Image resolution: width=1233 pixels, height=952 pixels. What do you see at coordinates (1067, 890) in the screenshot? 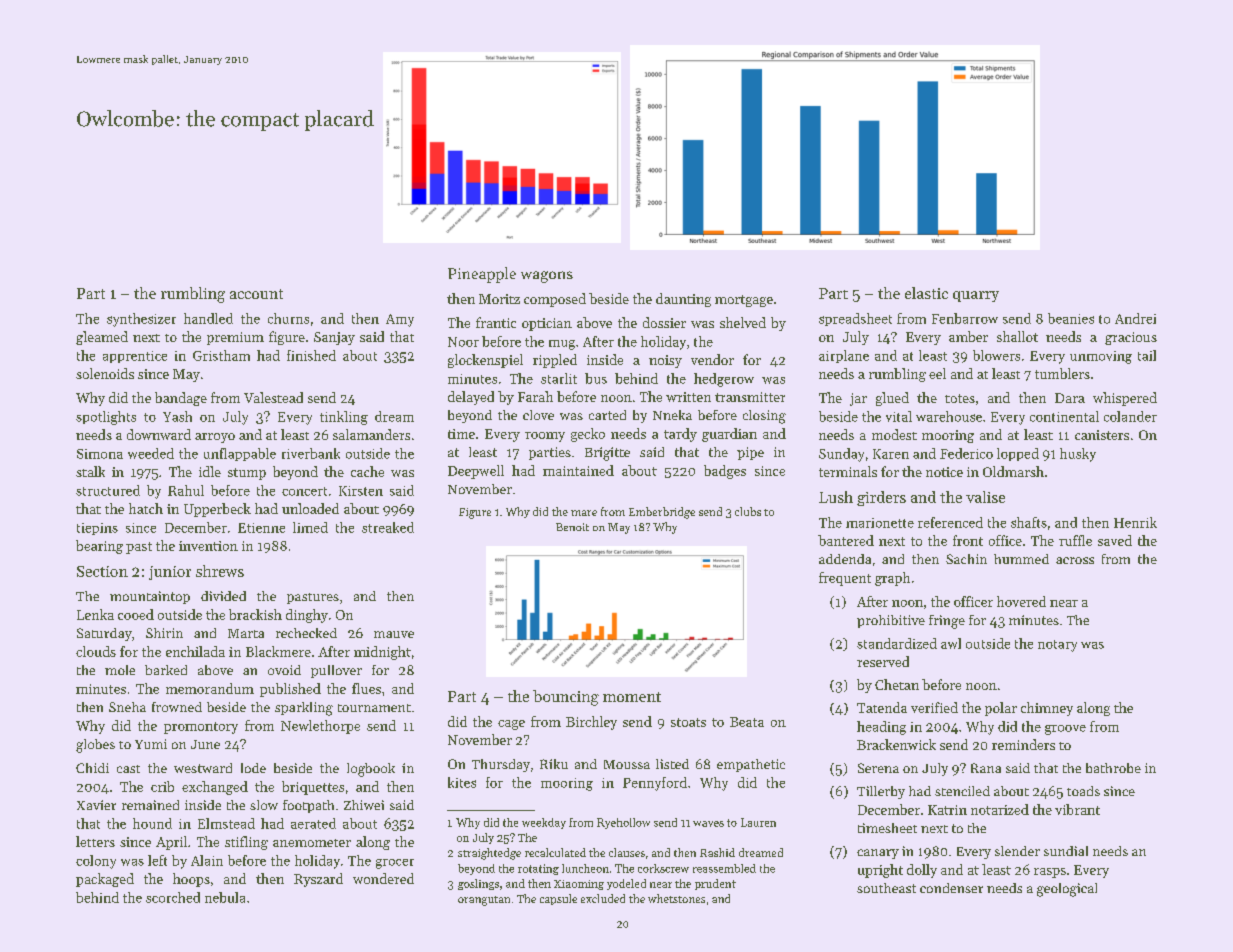
I see `geological` at bounding box center [1067, 890].
